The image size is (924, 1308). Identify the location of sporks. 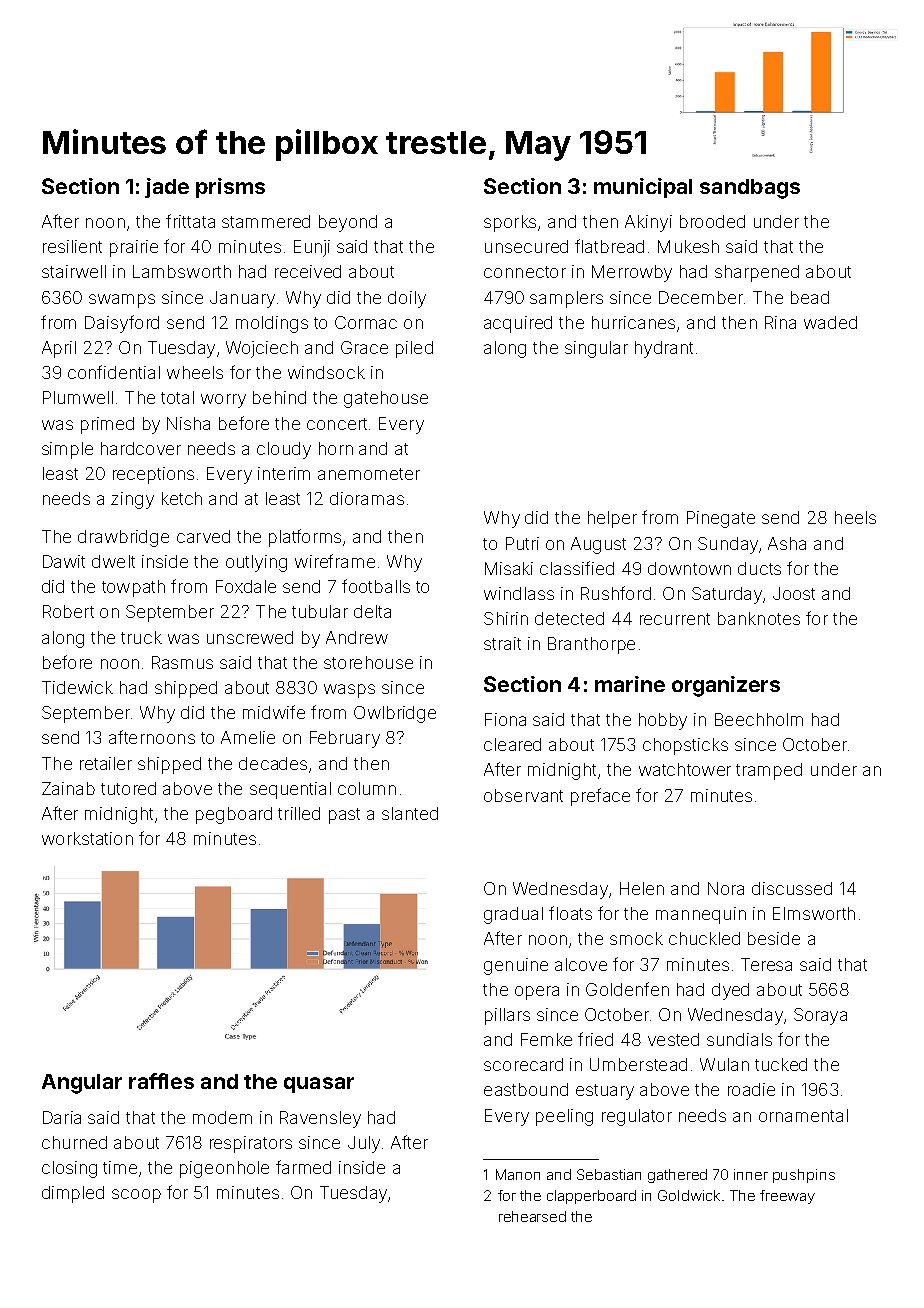
(510, 223).
